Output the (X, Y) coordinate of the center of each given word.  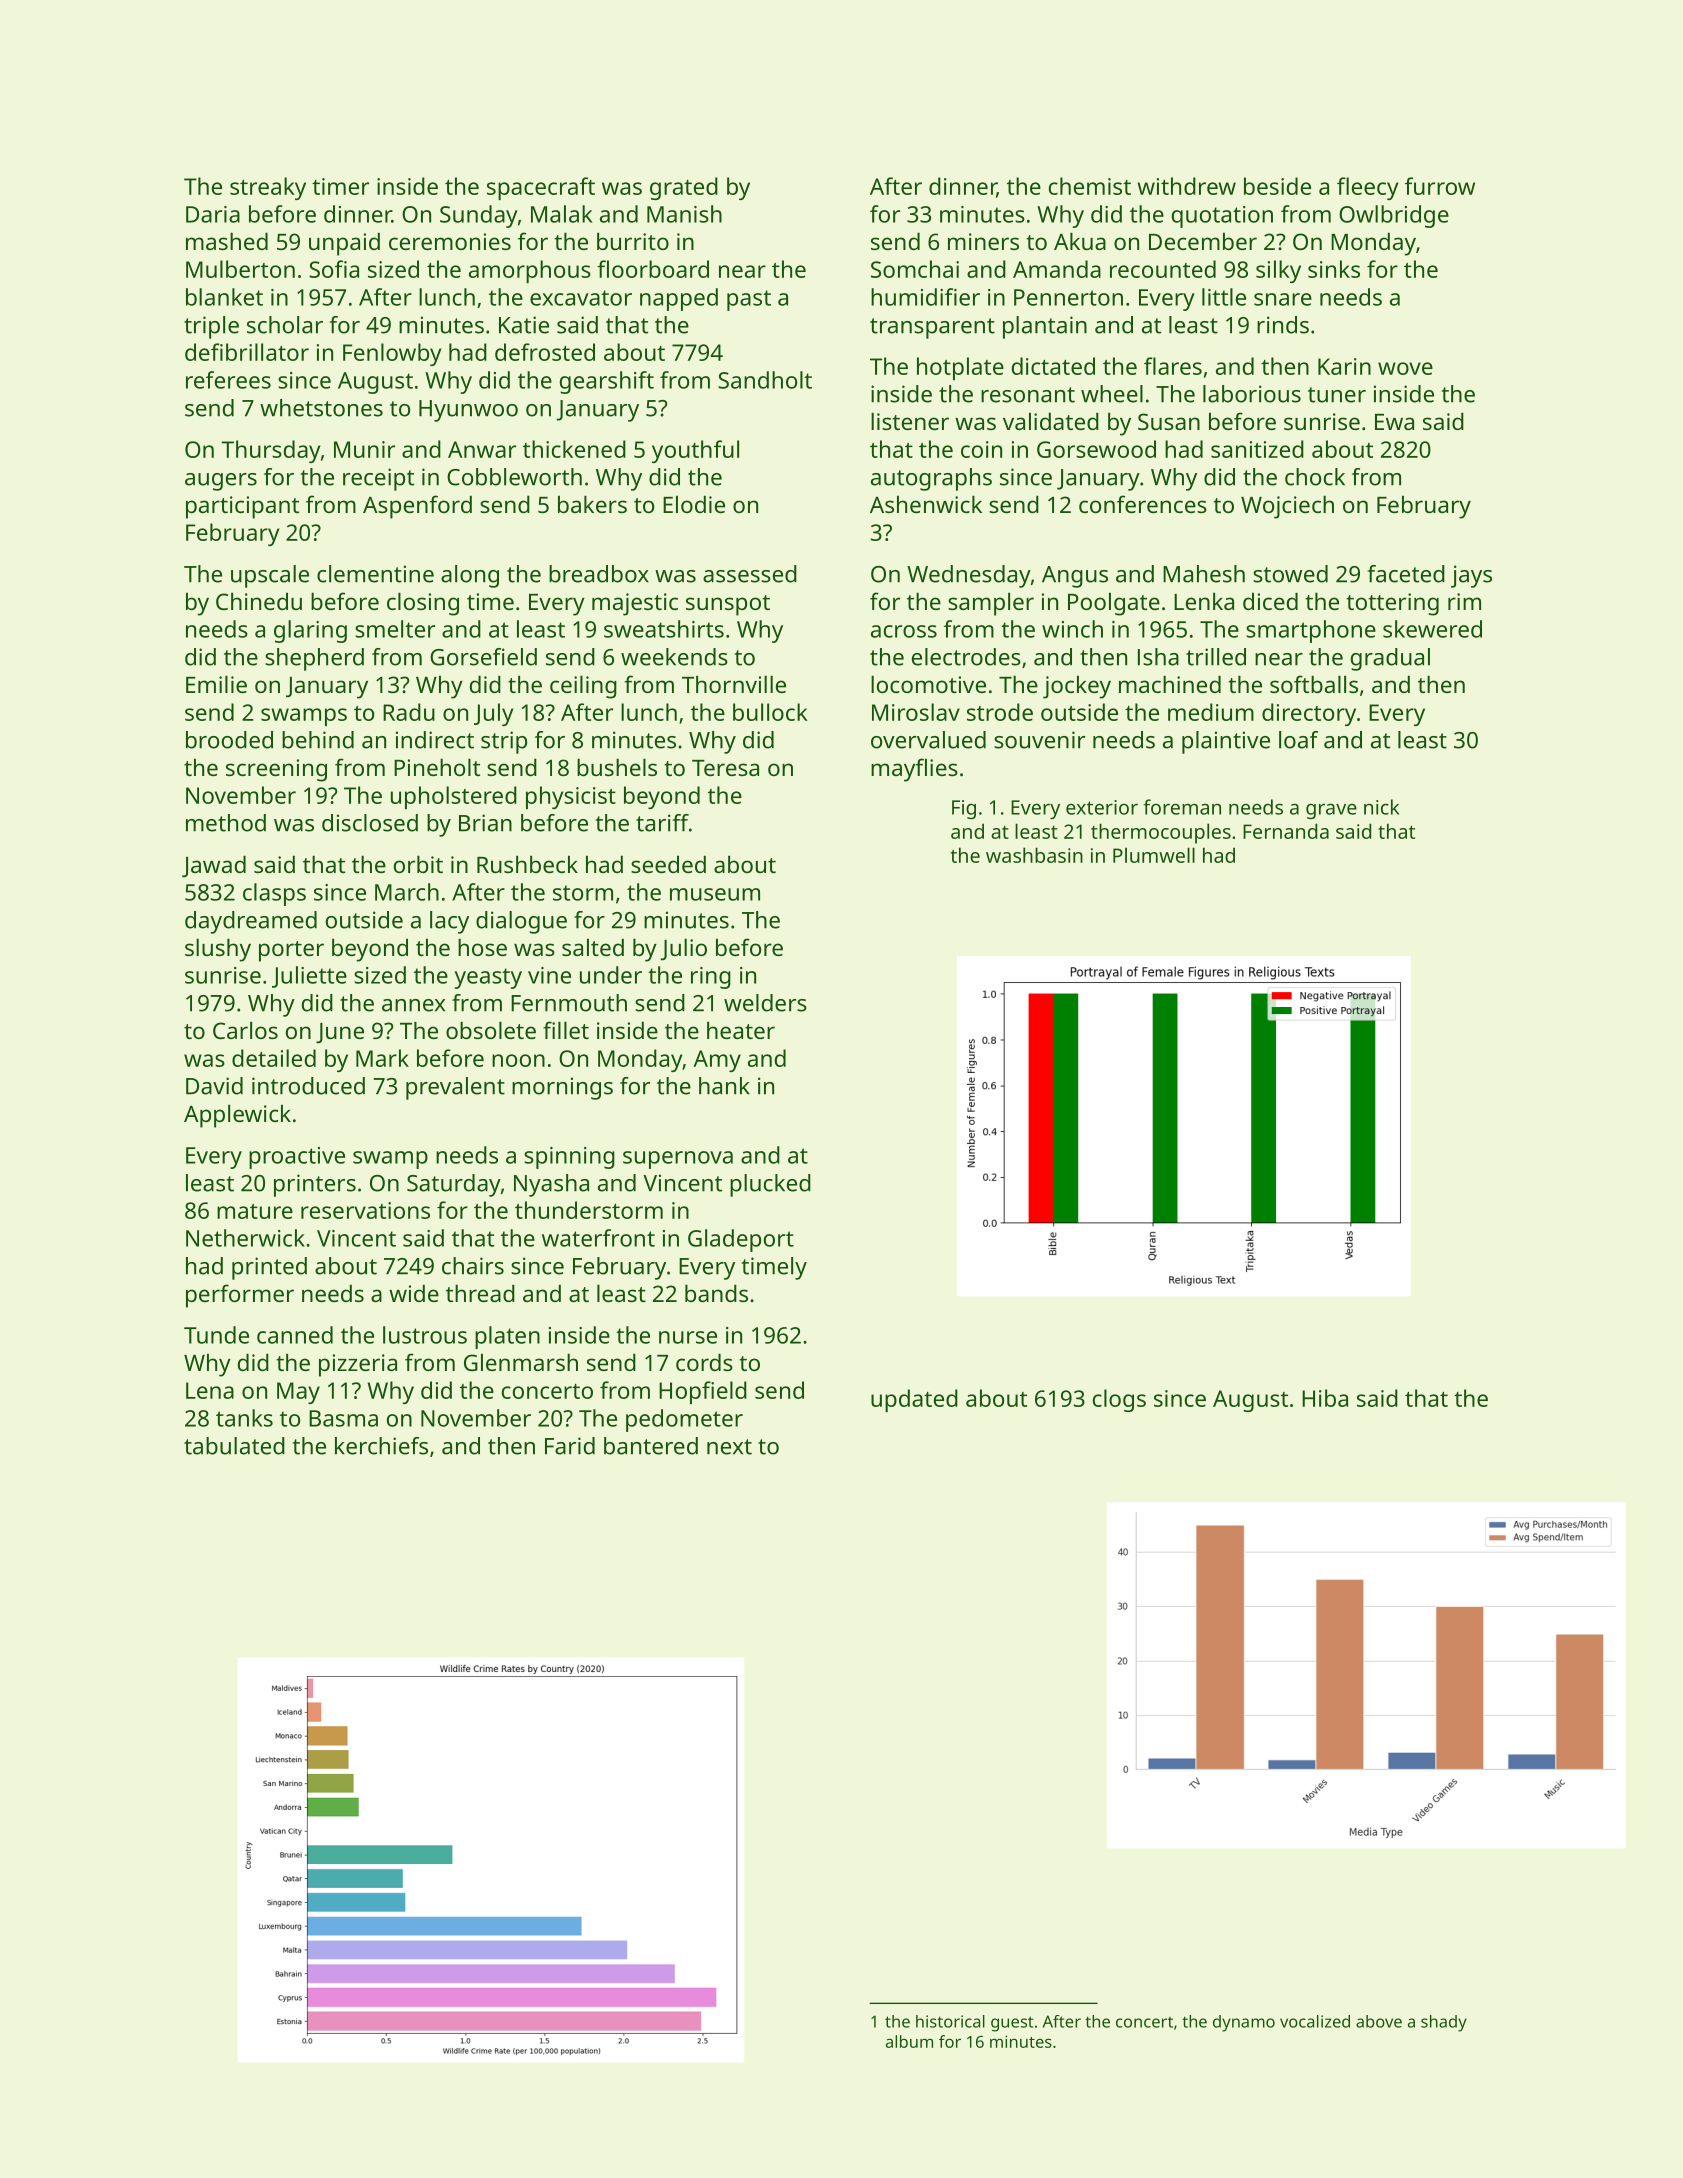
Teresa (725, 768)
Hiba (1325, 1398)
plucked (770, 1185)
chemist (1090, 186)
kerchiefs (381, 1446)
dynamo (1244, 2023)
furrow (1440, 186)
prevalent (455, 1088)
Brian (485, 823)
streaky (268, 188)
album (909, 2041)
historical (950, 2021)
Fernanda (1286, 831)
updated (914, 1400)
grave (1331, 811)
